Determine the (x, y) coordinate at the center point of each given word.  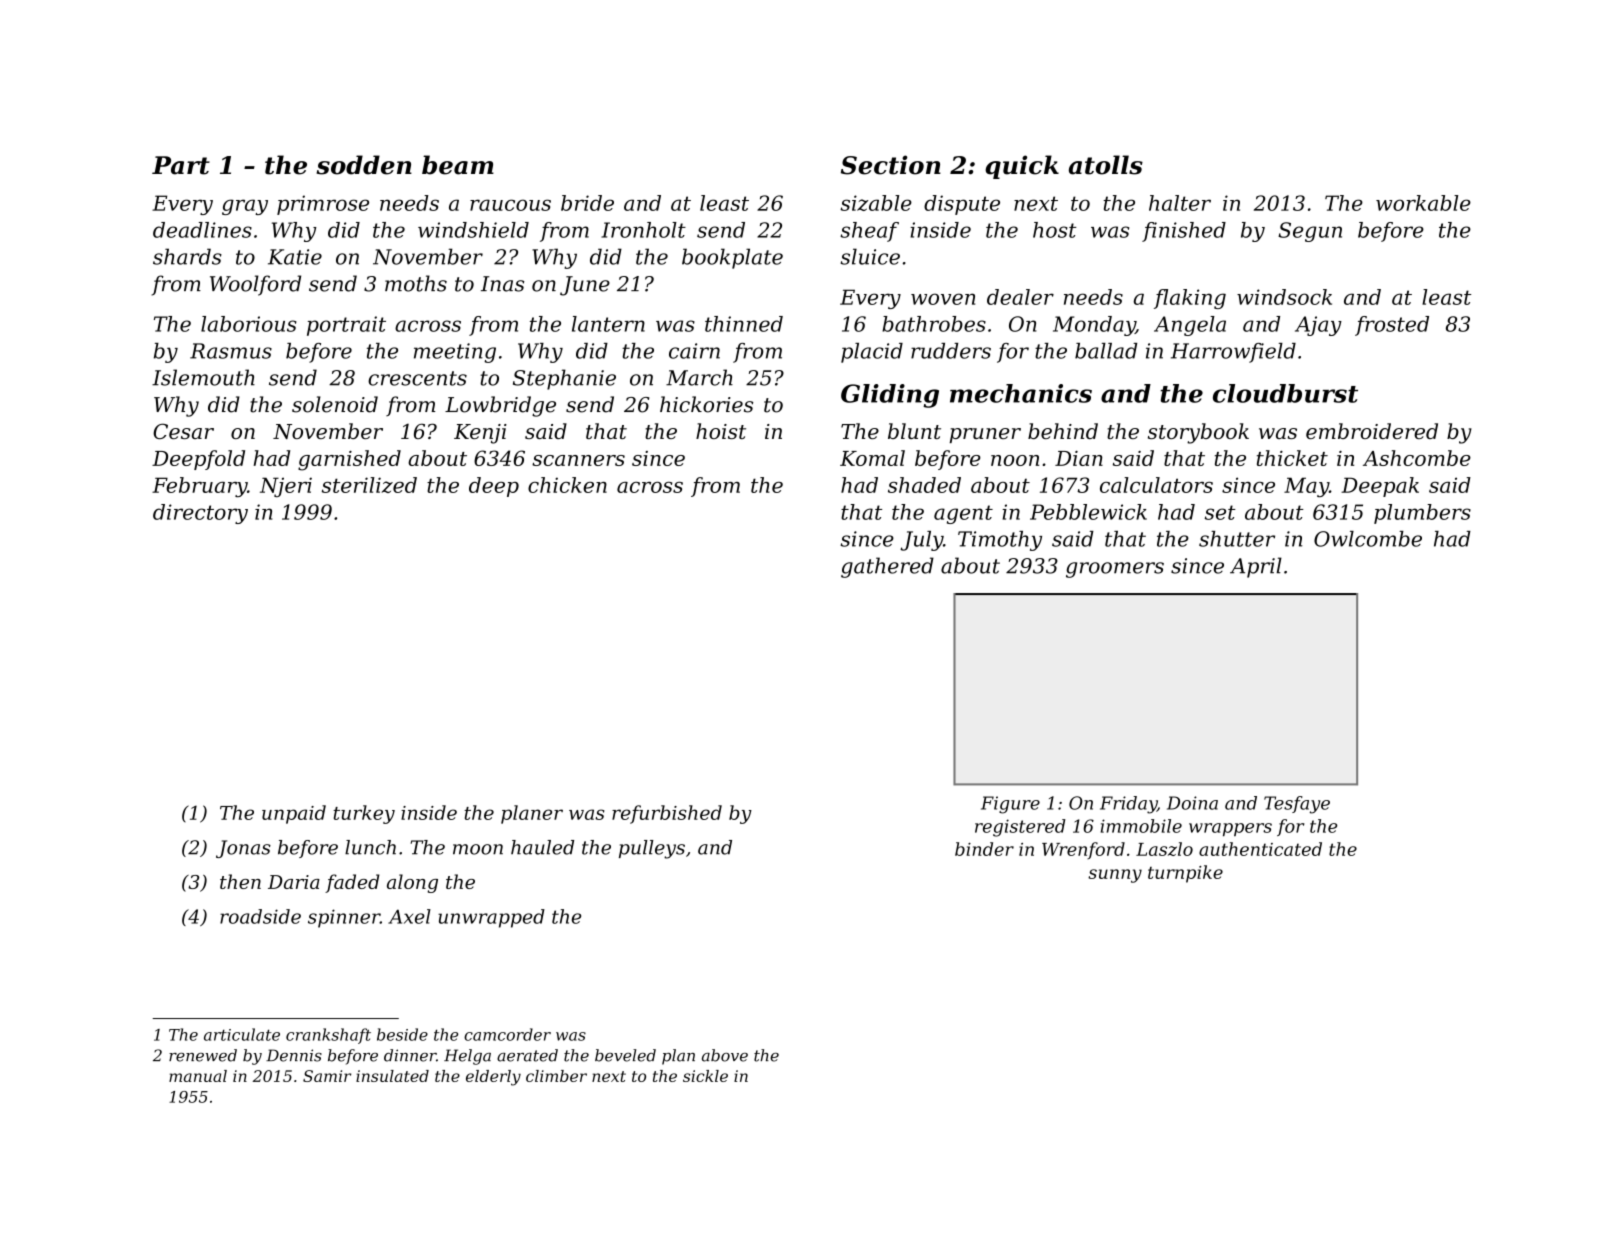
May (1306, 487)
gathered (887, 567)
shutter (1237, 539)
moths (416, 283)
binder (984, 849)
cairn (694, 351)
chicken (567, 485)
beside (402, 1034)
